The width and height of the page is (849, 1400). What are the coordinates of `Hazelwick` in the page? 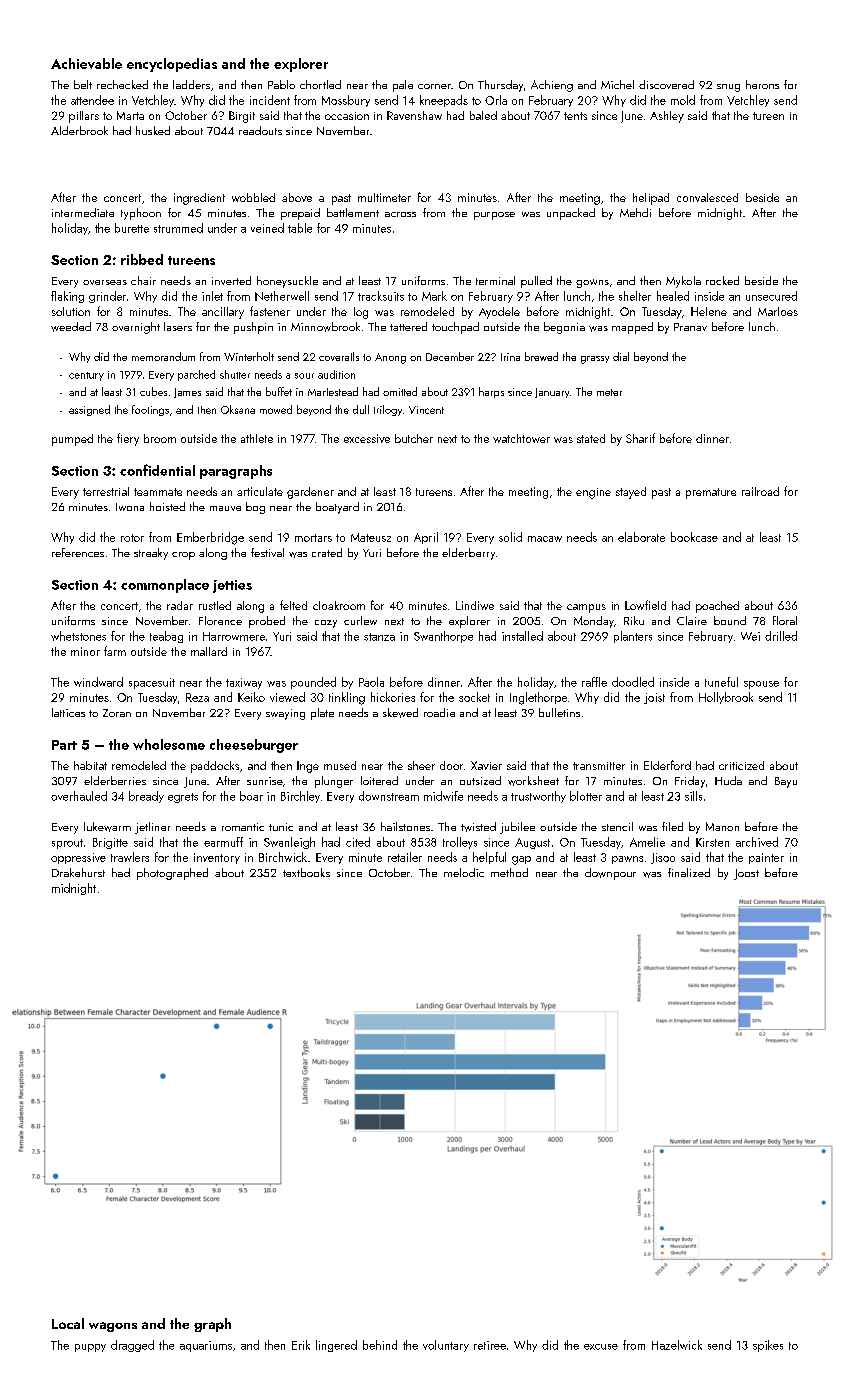 It's located at (677, 1345).
